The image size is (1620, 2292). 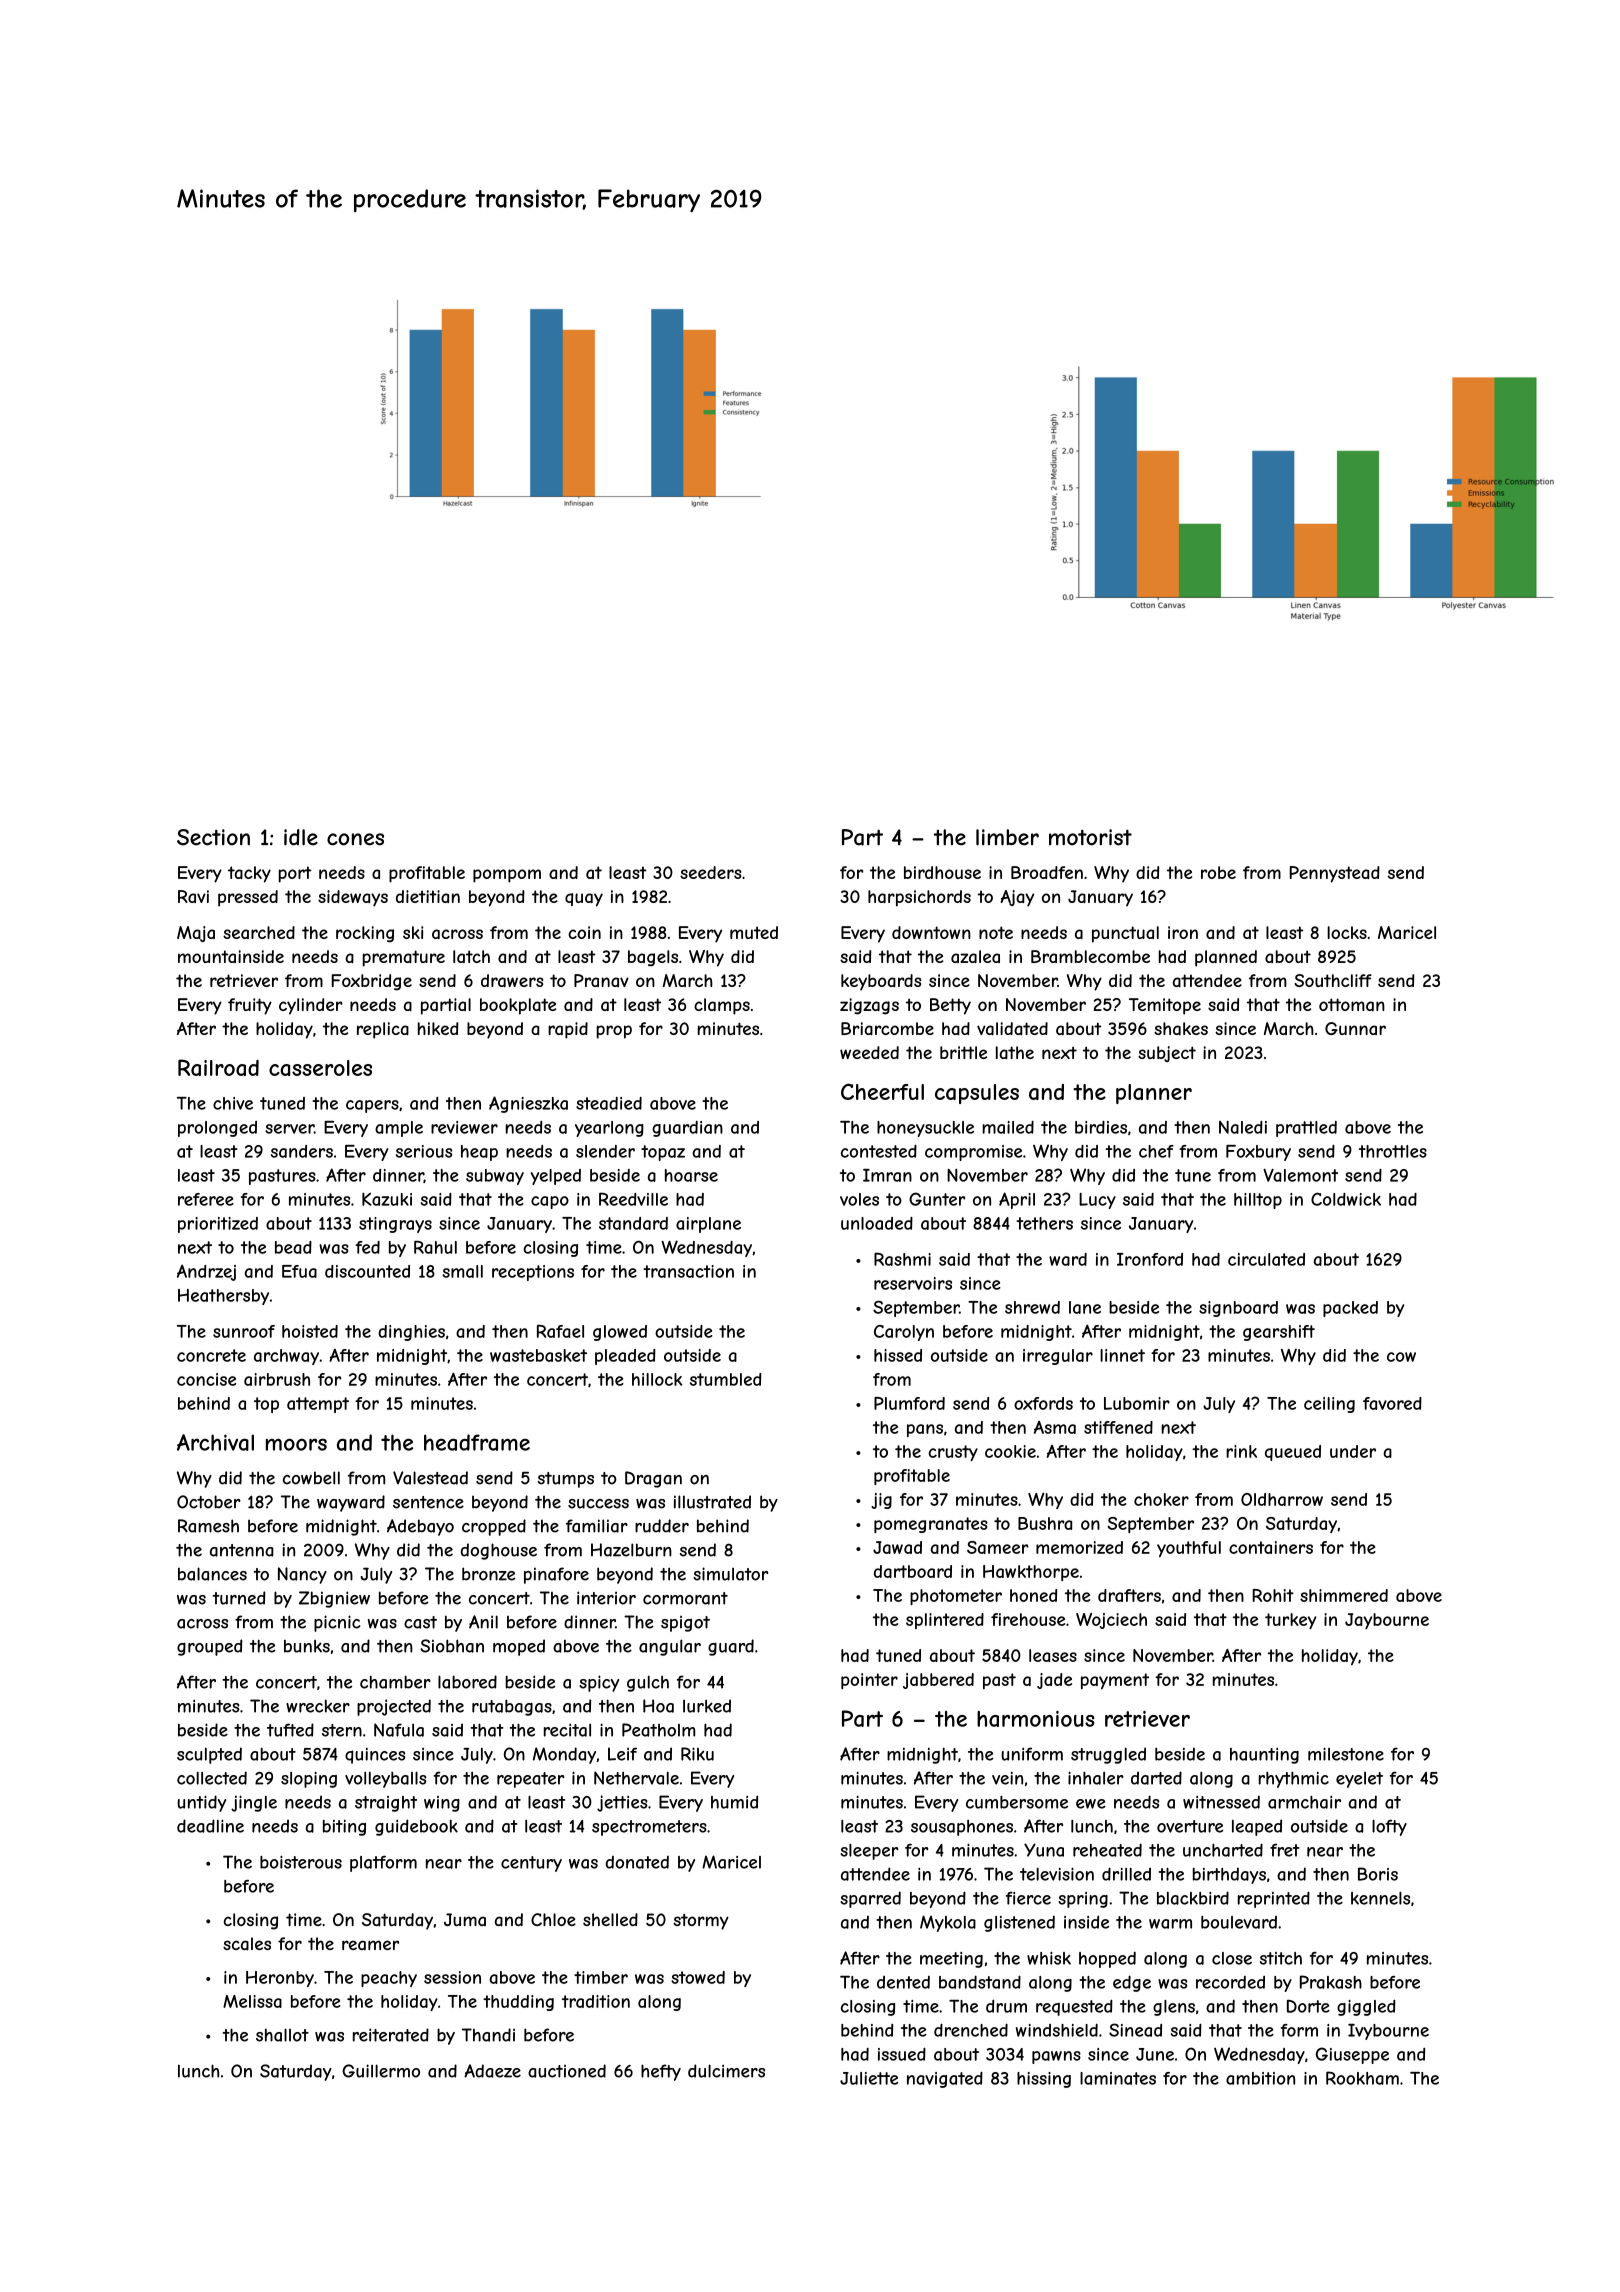 What do you see at coordinates (530, 1780) in the screenshot?
I see `repeater` at bounding box center [530, 1780].
